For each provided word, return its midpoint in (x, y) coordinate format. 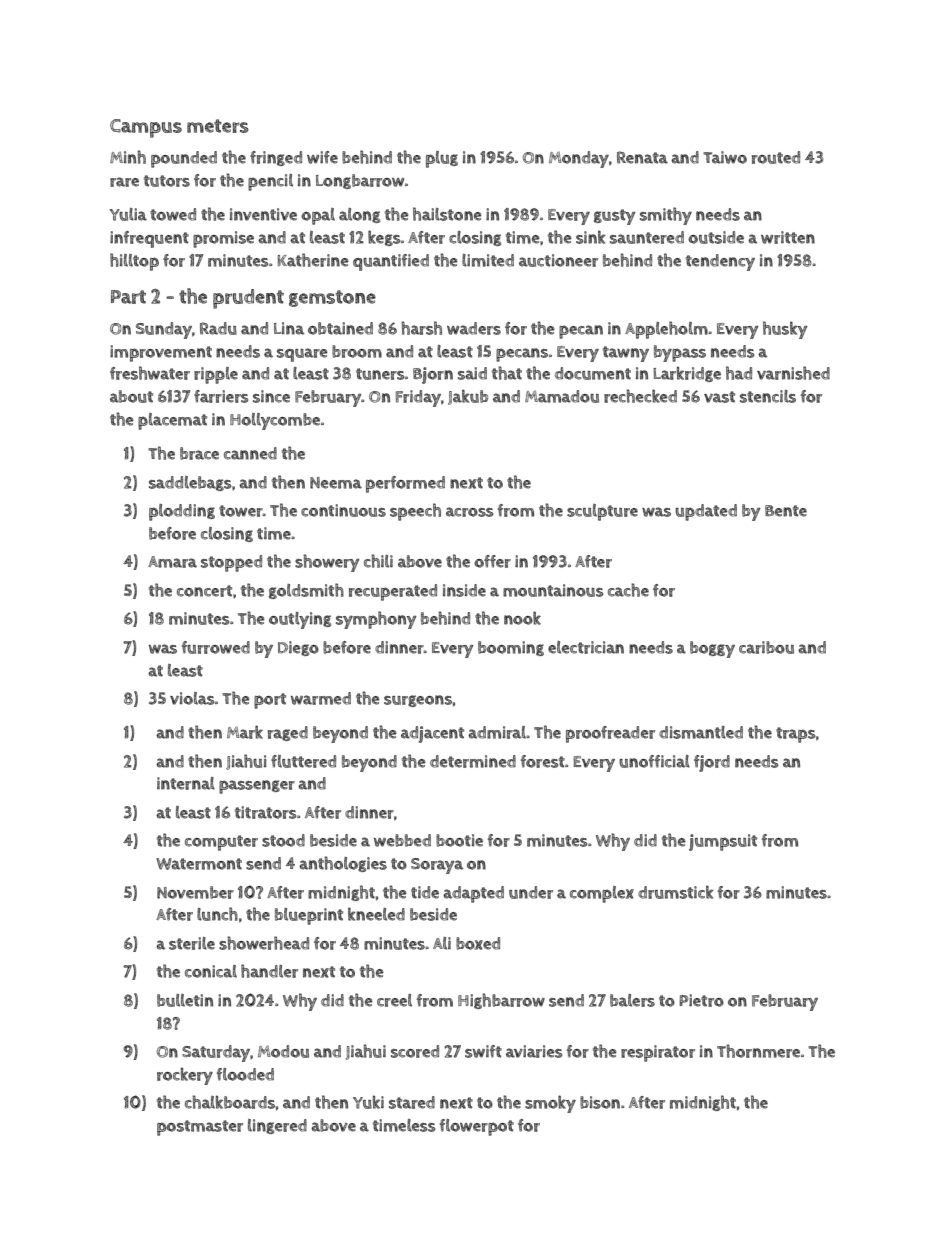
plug (442, 159)
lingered (277, 1126)
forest (543, 761)
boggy (712, 649)
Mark (245, 732)
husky (785, 330)
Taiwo (725, 157)
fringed (276, 158)
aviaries (534, 1051)
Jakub (468, 397)
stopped (231, 563)
